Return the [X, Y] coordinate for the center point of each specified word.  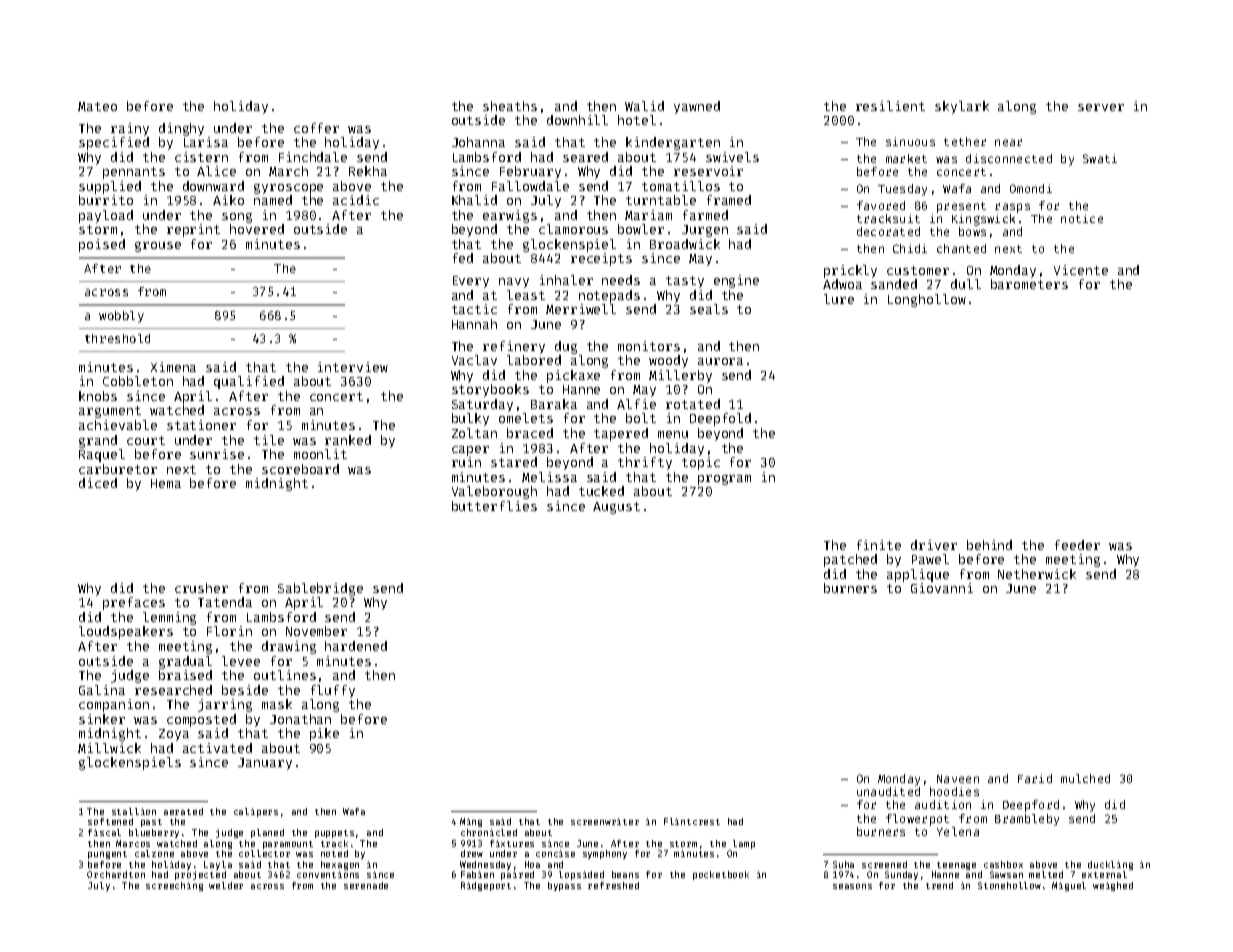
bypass [564, 886]
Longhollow [927, 300]
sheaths [510, 106]
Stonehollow [1009, 885]
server [1101, 107]
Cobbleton [138, 381]
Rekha [368, 171]
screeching [174, 886]
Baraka [554, 404]
